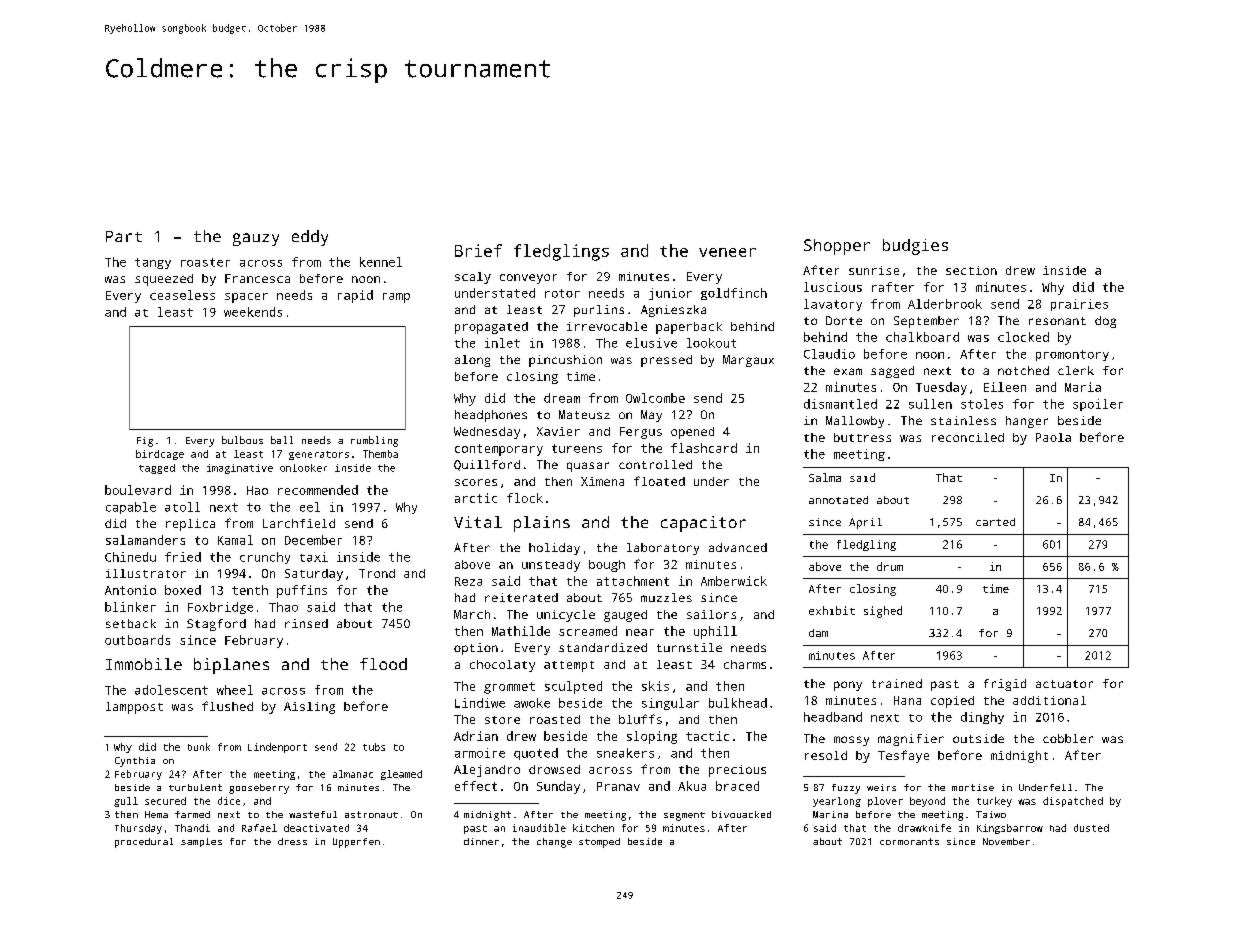 The width and height of the document is (1233, 952). I want to click on capacitor, so click(703, 524).
